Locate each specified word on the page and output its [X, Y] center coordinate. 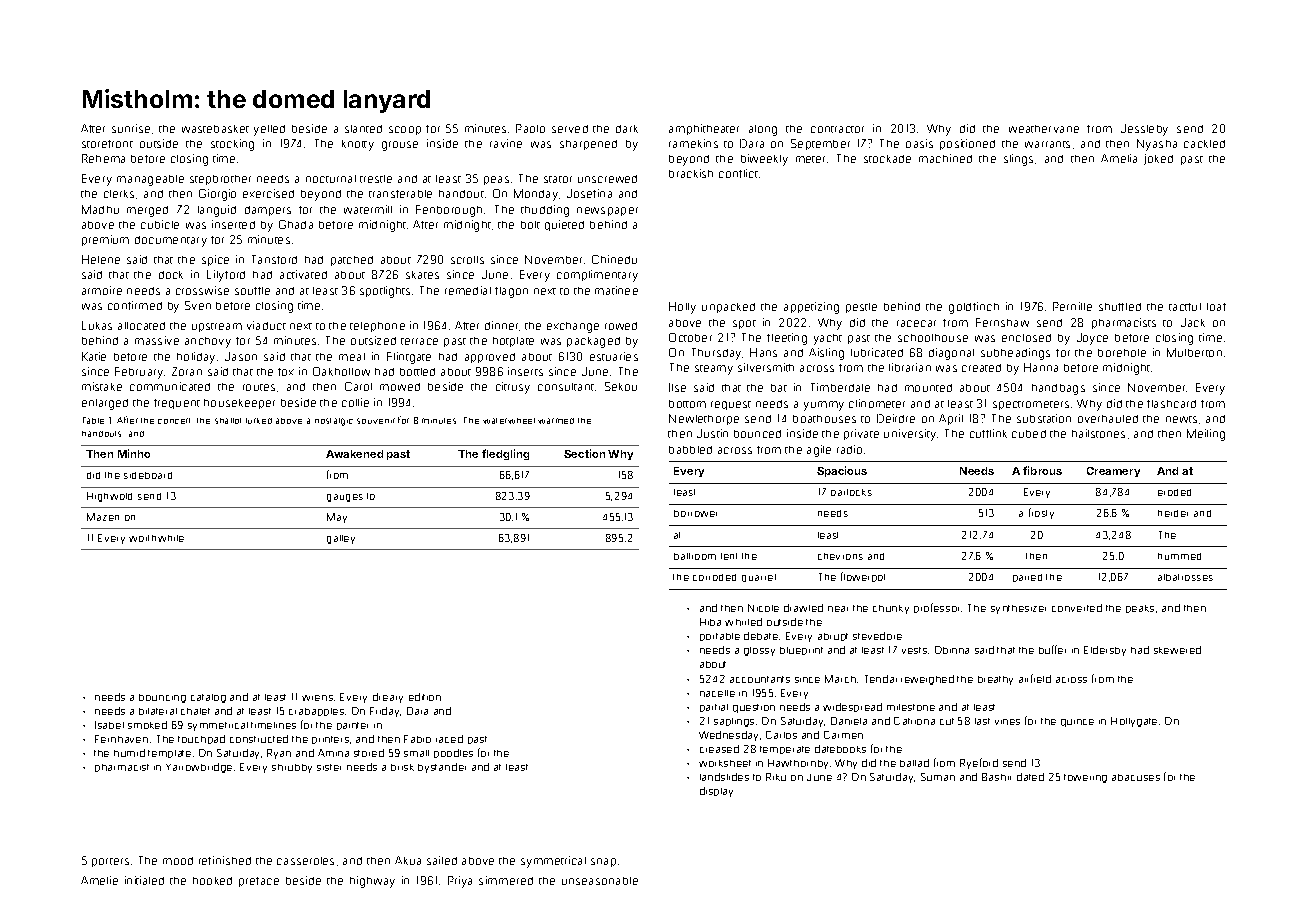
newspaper [607, 211]
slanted [363, 129]
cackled [1204, 144]
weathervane [1044, 129]
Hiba [710, 622]
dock [171, 275]
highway [372, 882]
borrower [695, 513]
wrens [317, 698]
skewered [1177, 650]
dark [627, 129]
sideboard [148, 475]
